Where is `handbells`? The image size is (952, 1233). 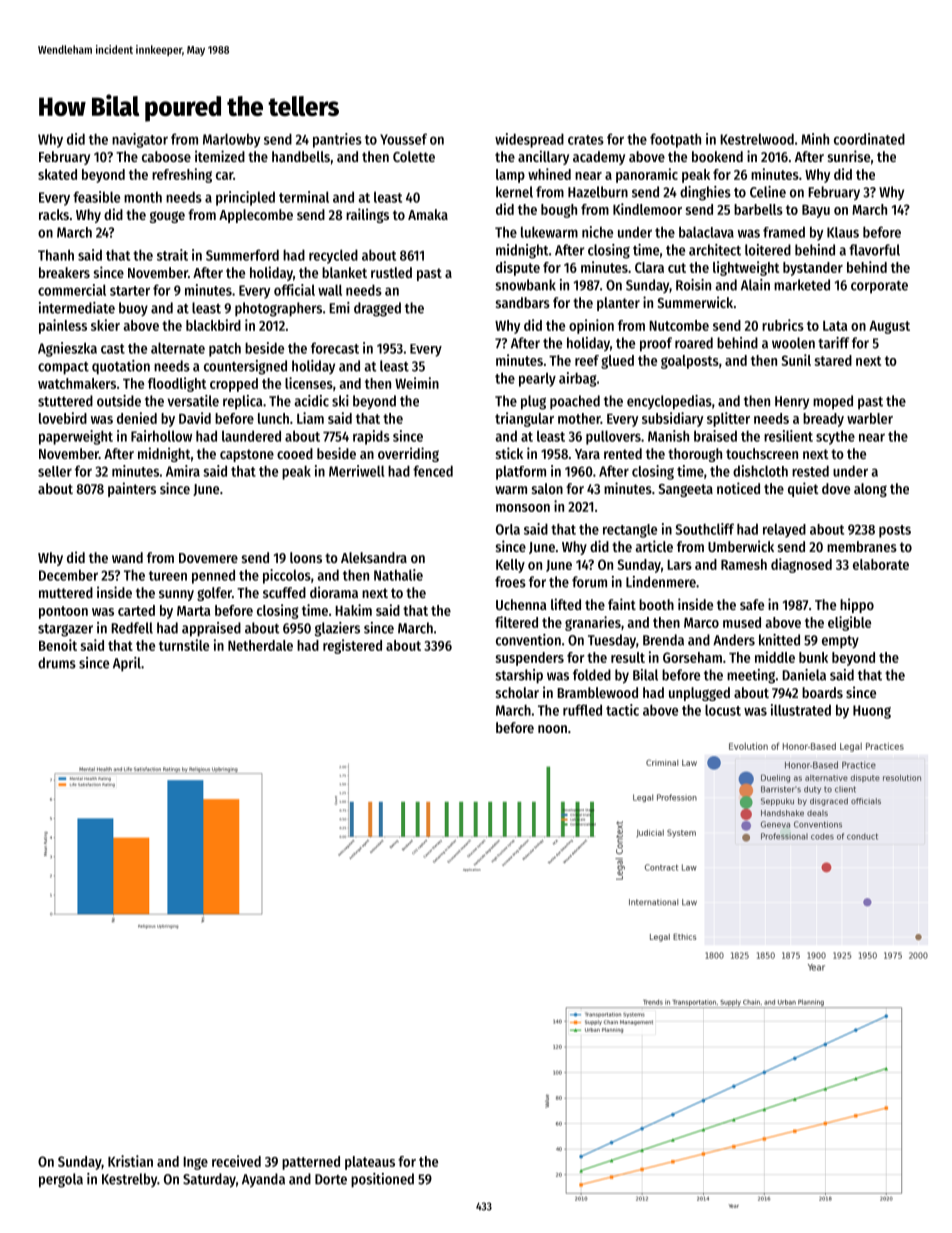
handbells is located at coordinates (301, 156).
